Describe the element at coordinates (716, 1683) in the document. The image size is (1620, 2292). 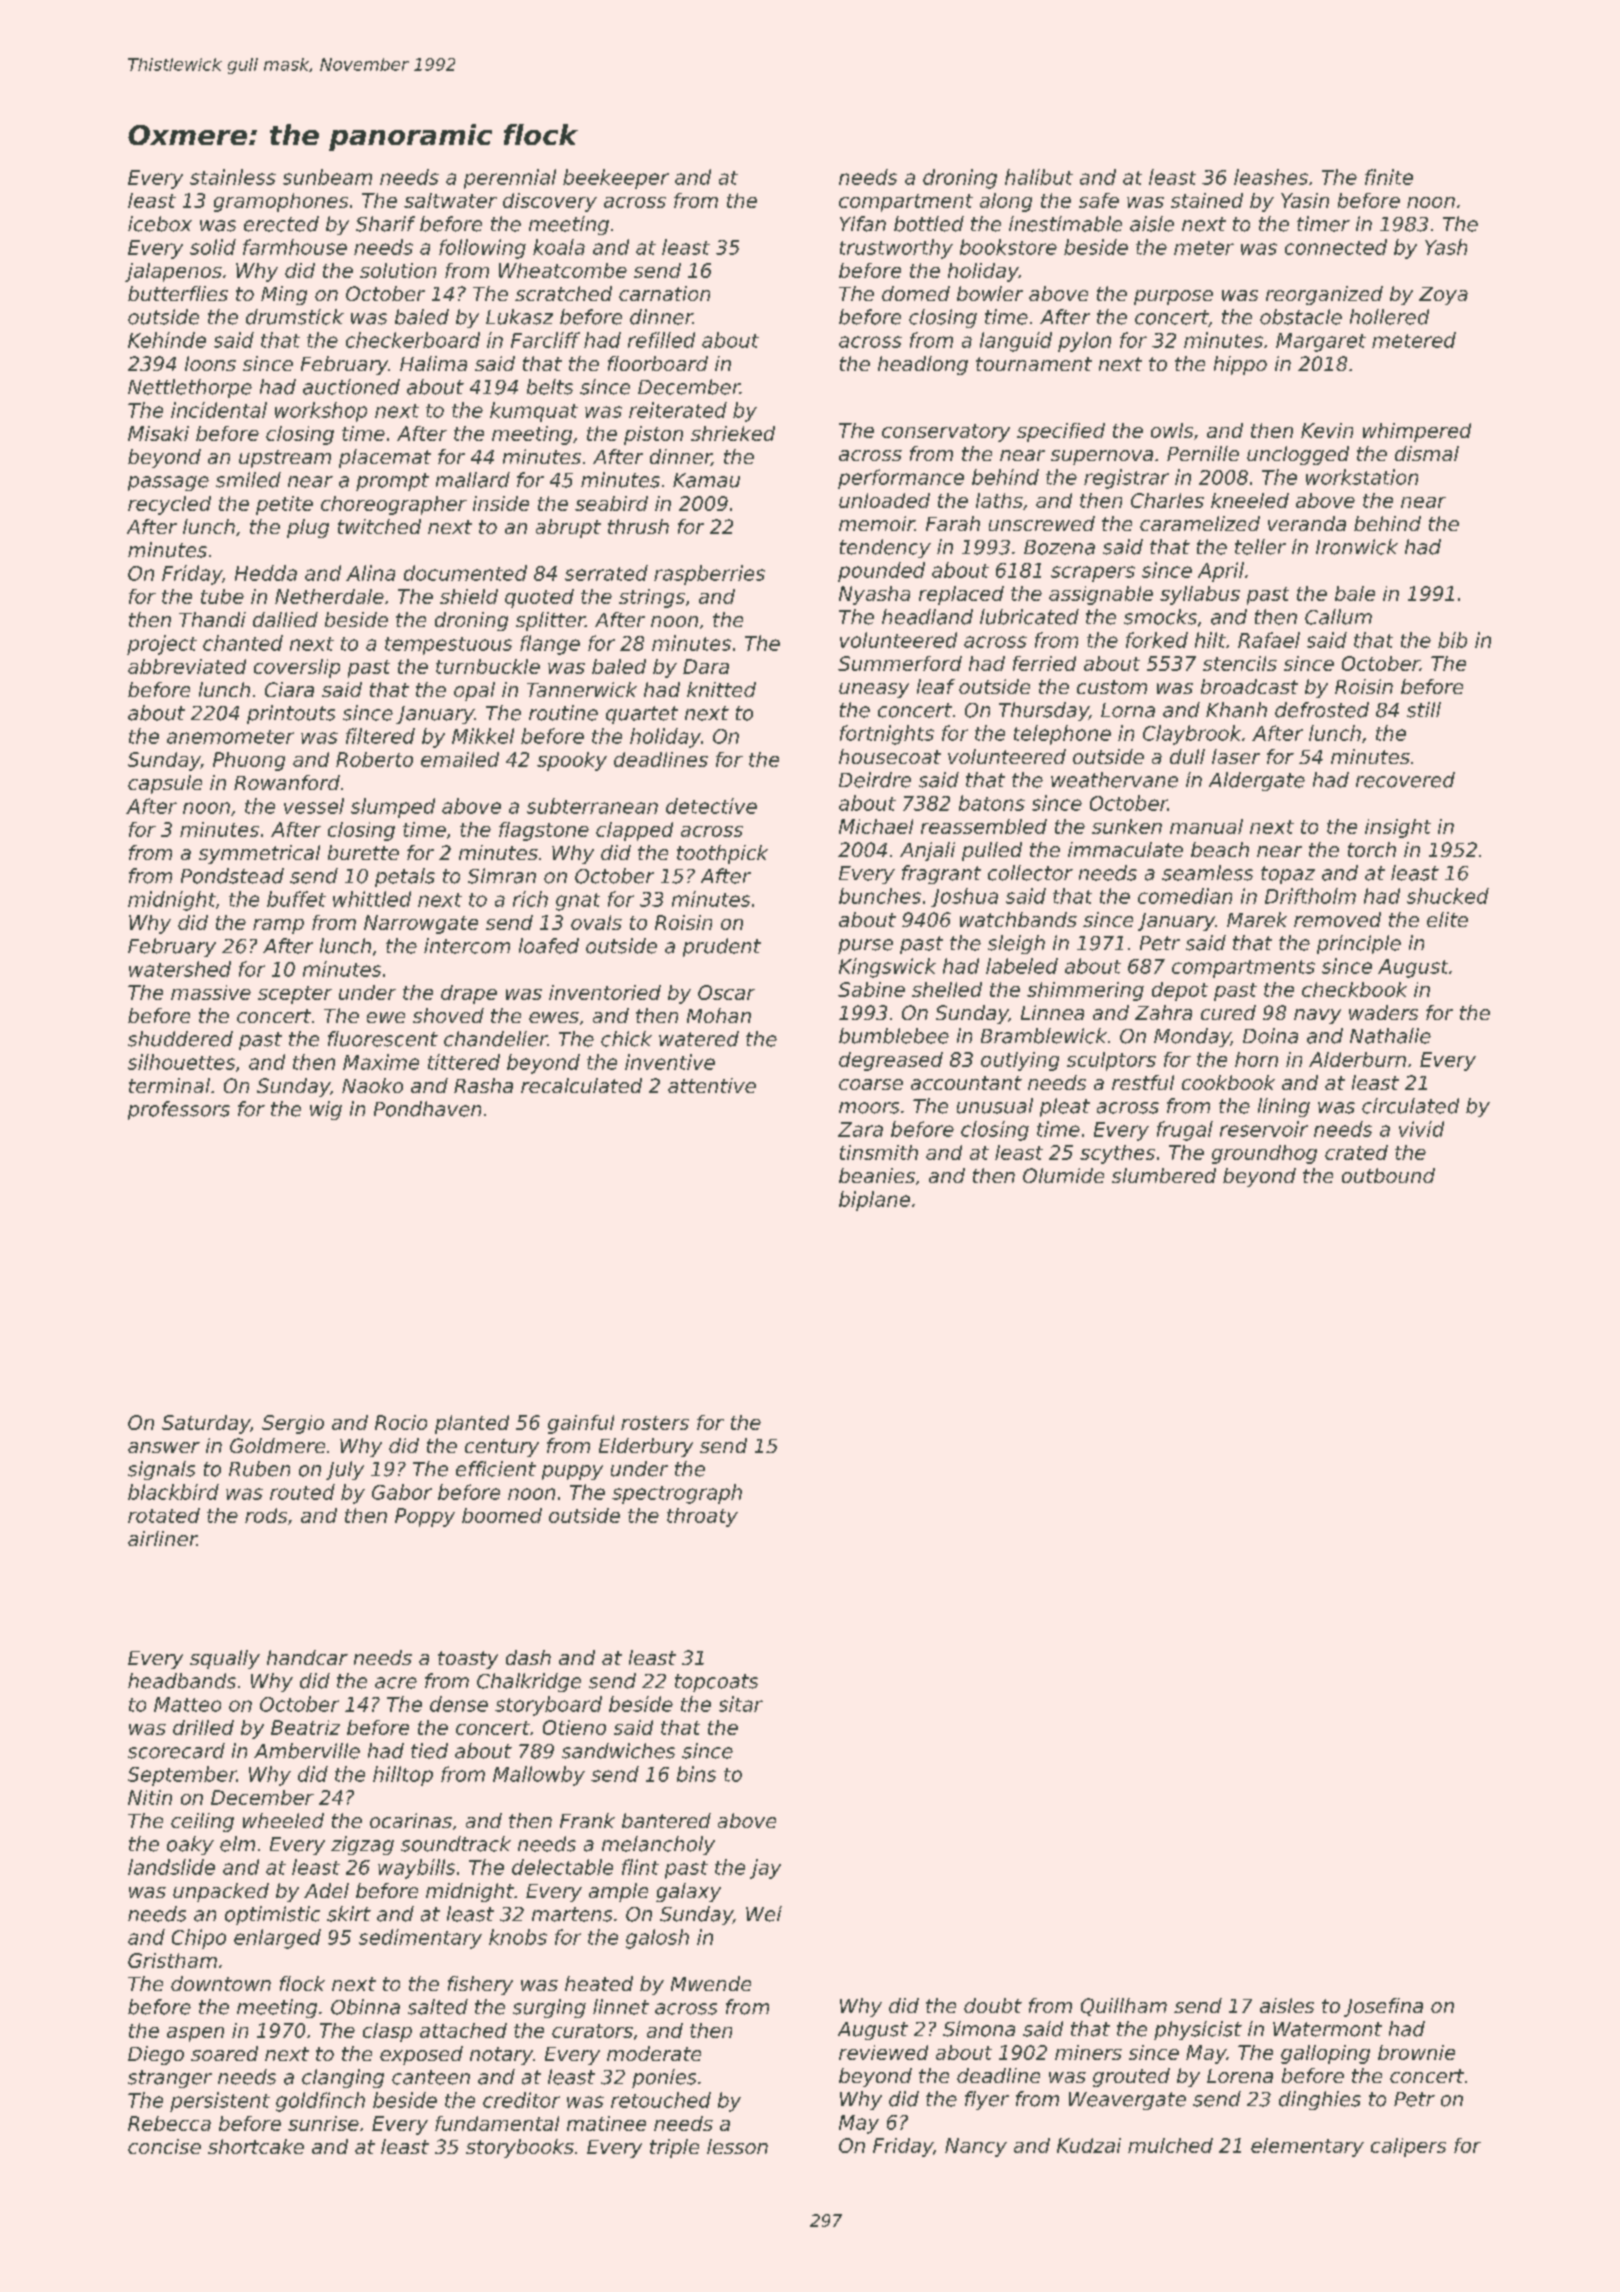
I see `topcoats` at that location.
